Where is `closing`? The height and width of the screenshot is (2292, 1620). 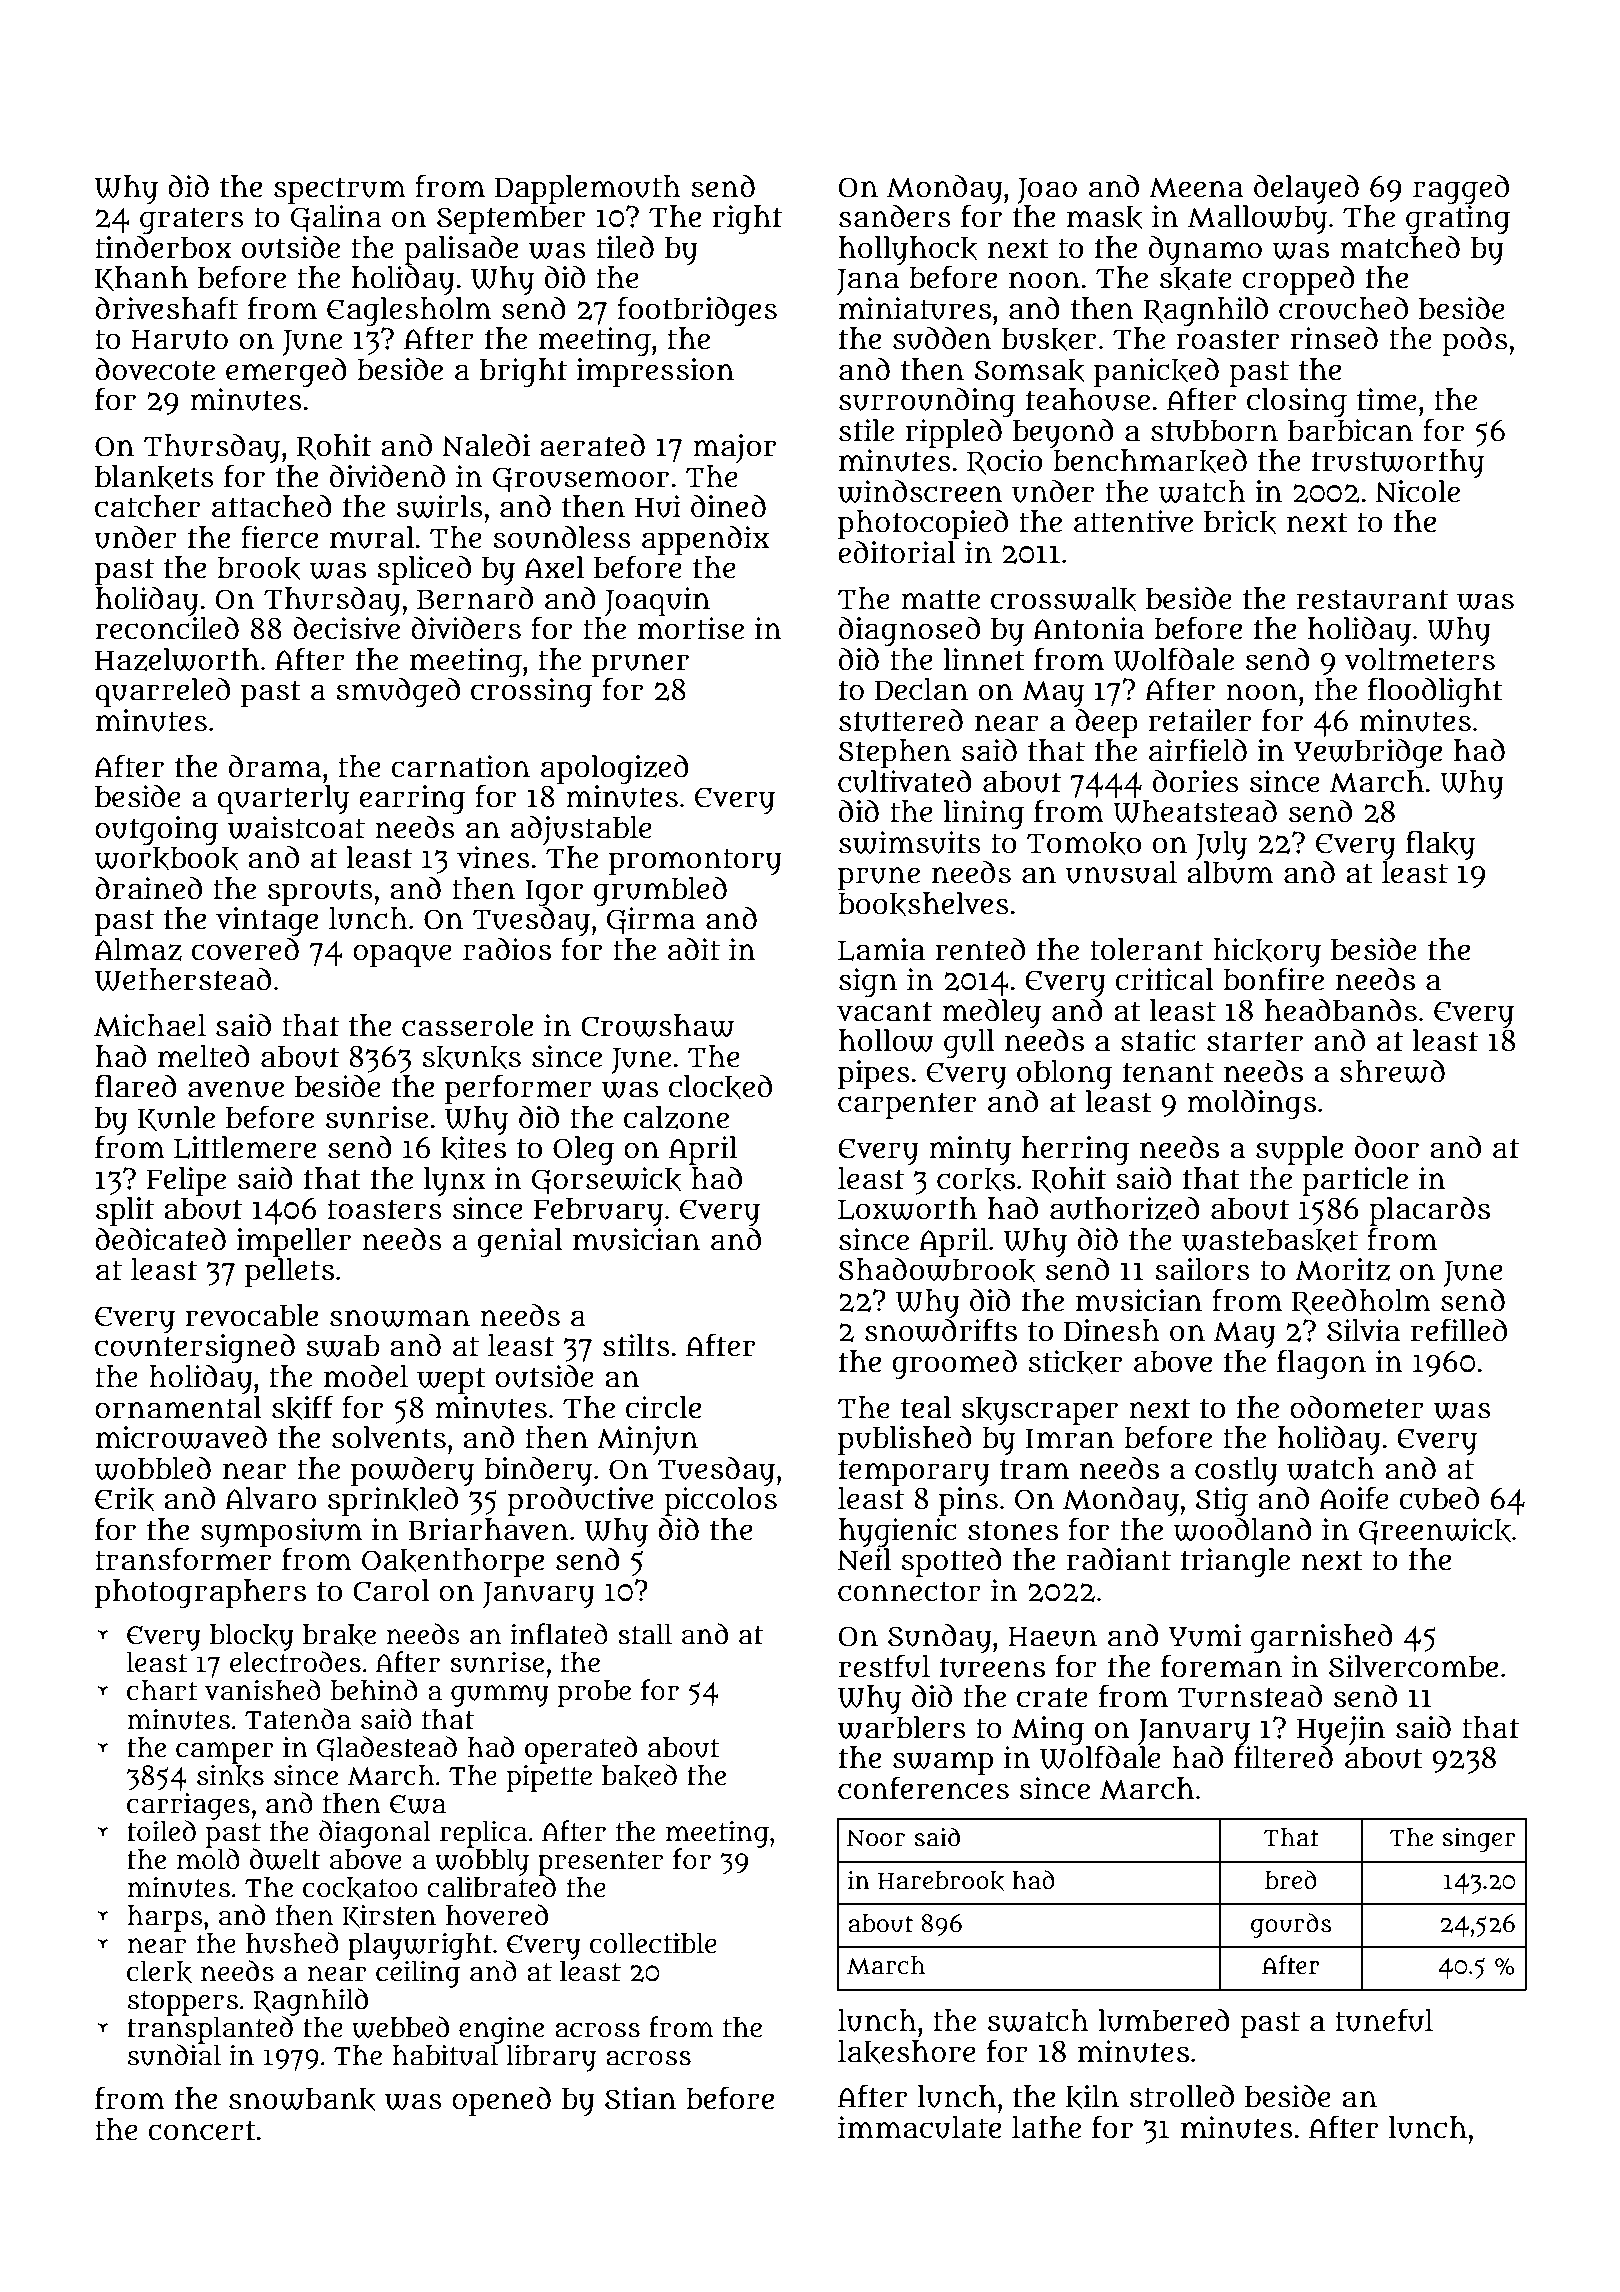 closing is located at coordinates (1297, 403).
